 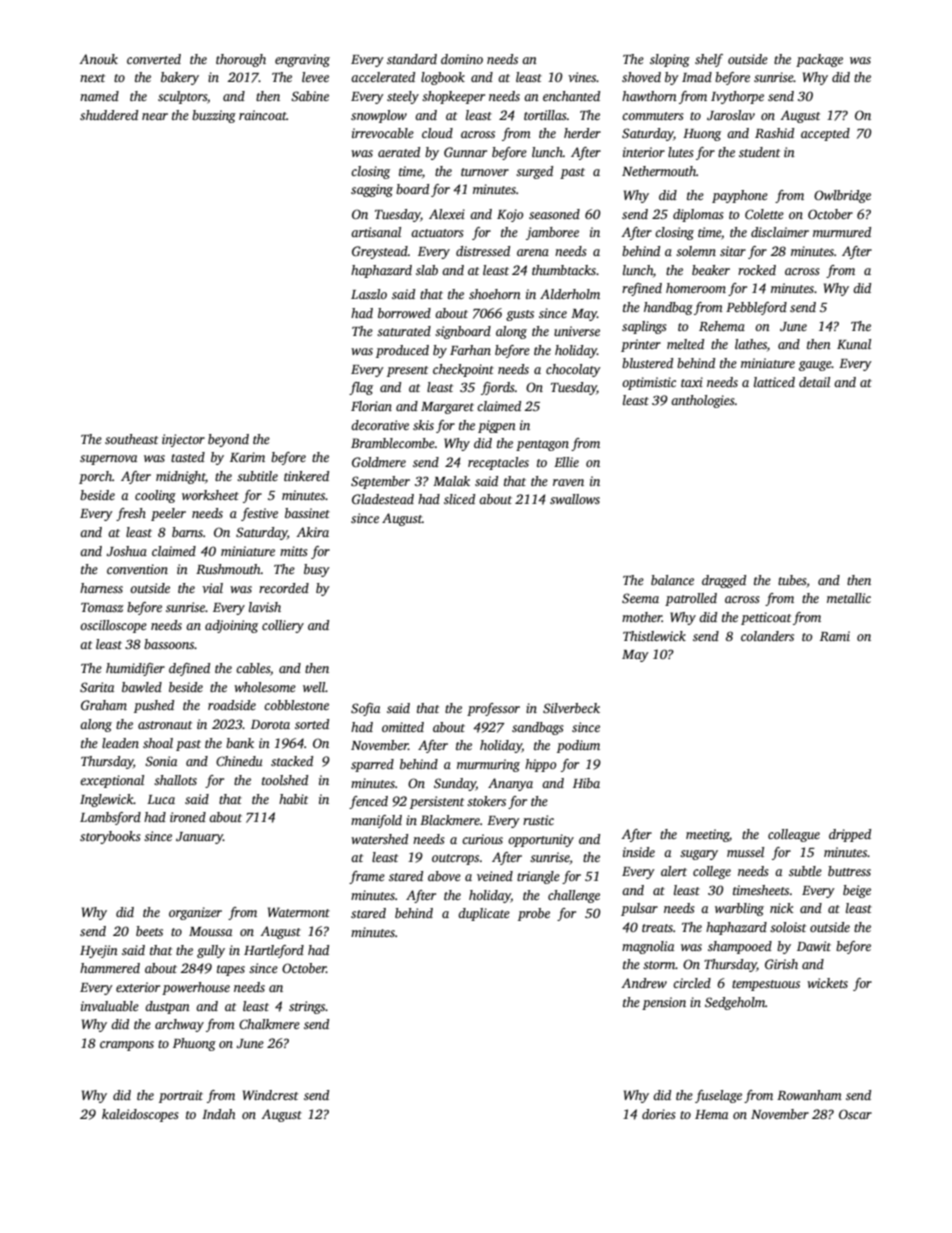 What do you see at coordinates (486, 801) in the page?
I see `stokers` at bounding box center [486, 801].
